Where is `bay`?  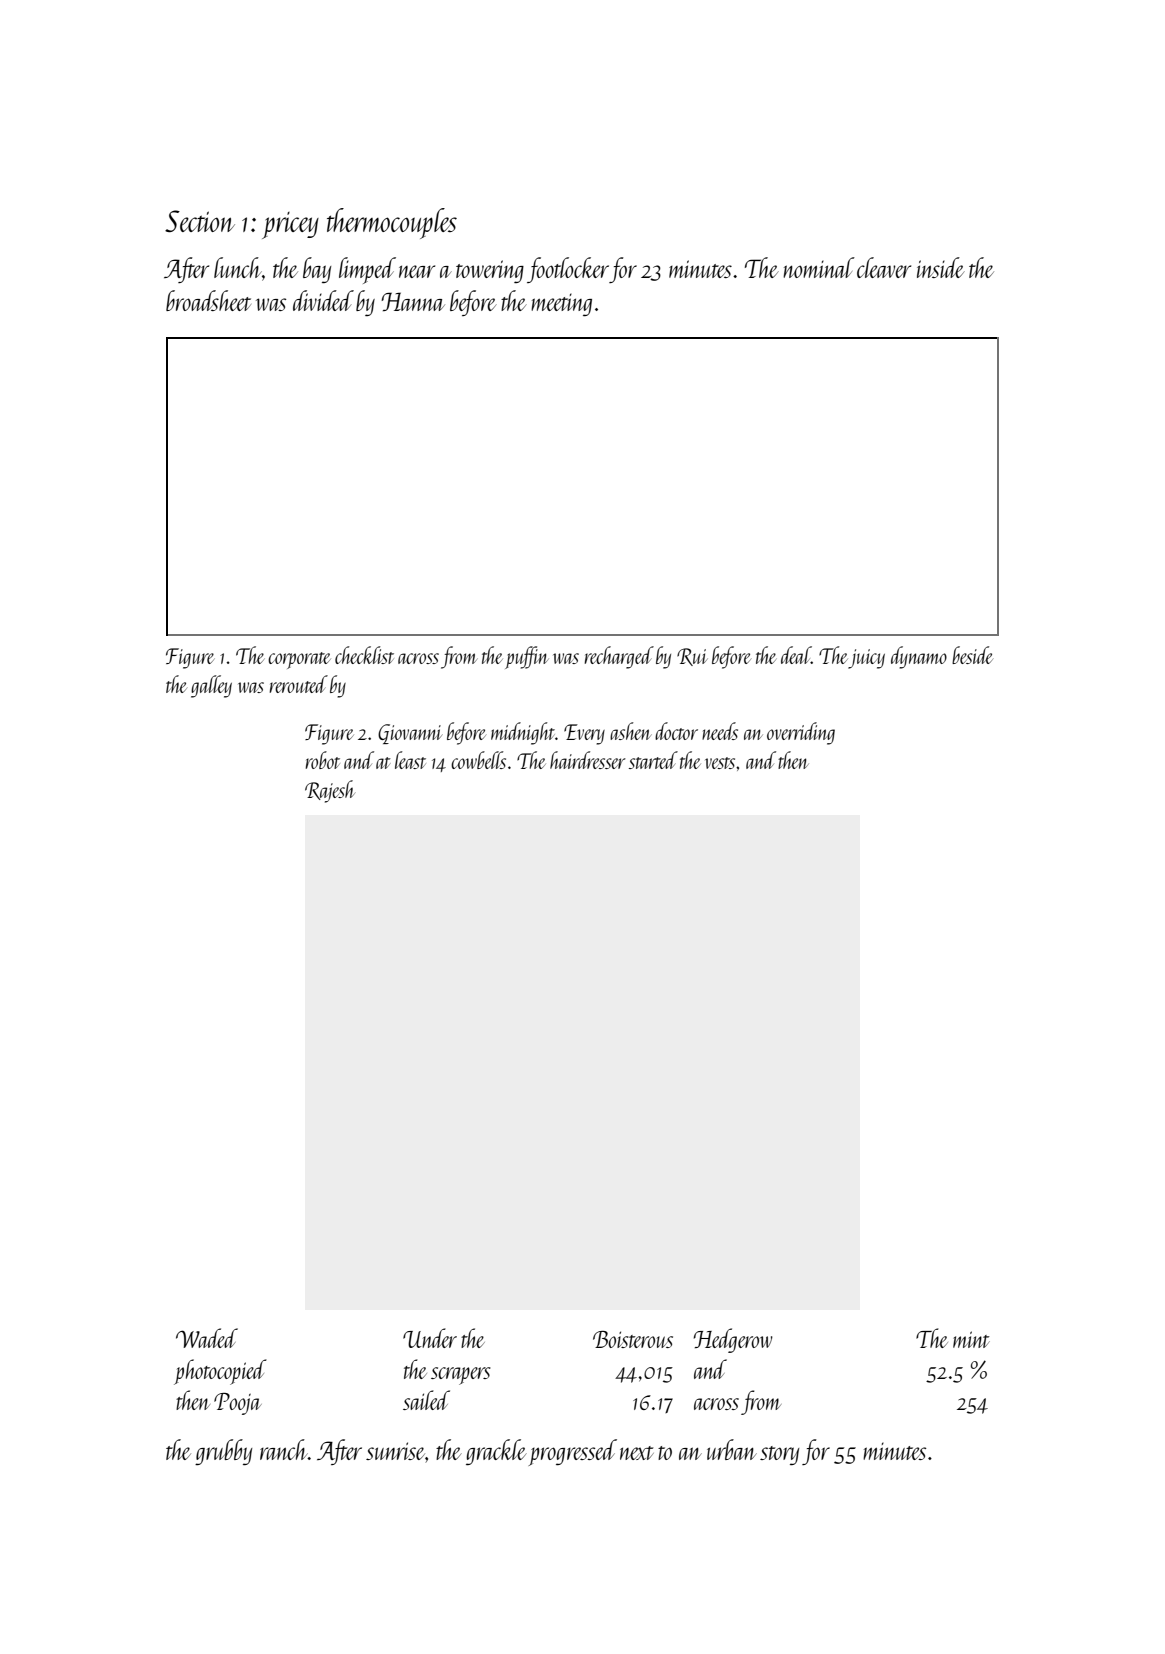
bay is located at coordinates (317, 270).
